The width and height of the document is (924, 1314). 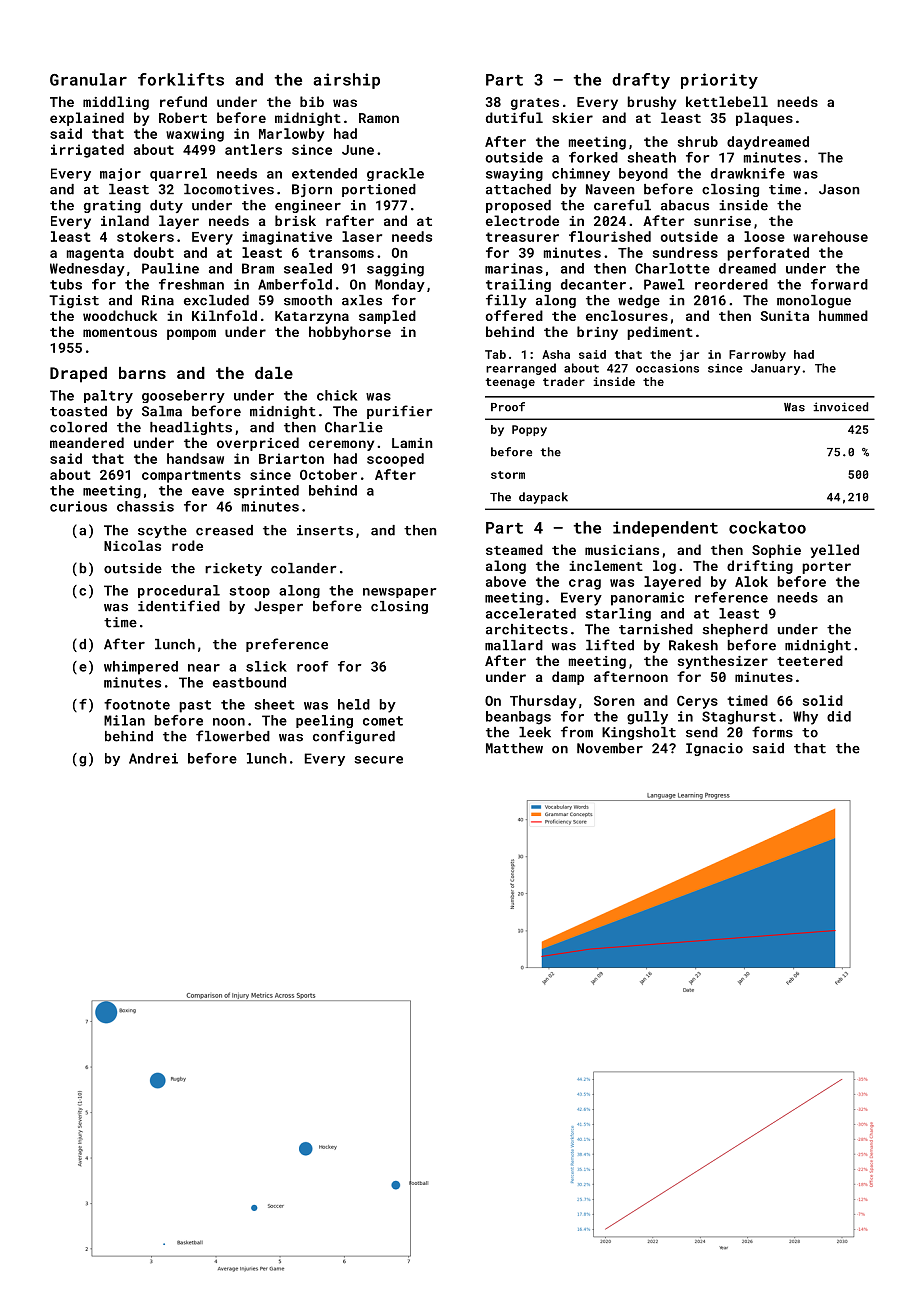 What do you see at coordinates (514, 645) in the document?
I see `mallard` at bounding box center [514, 645].
